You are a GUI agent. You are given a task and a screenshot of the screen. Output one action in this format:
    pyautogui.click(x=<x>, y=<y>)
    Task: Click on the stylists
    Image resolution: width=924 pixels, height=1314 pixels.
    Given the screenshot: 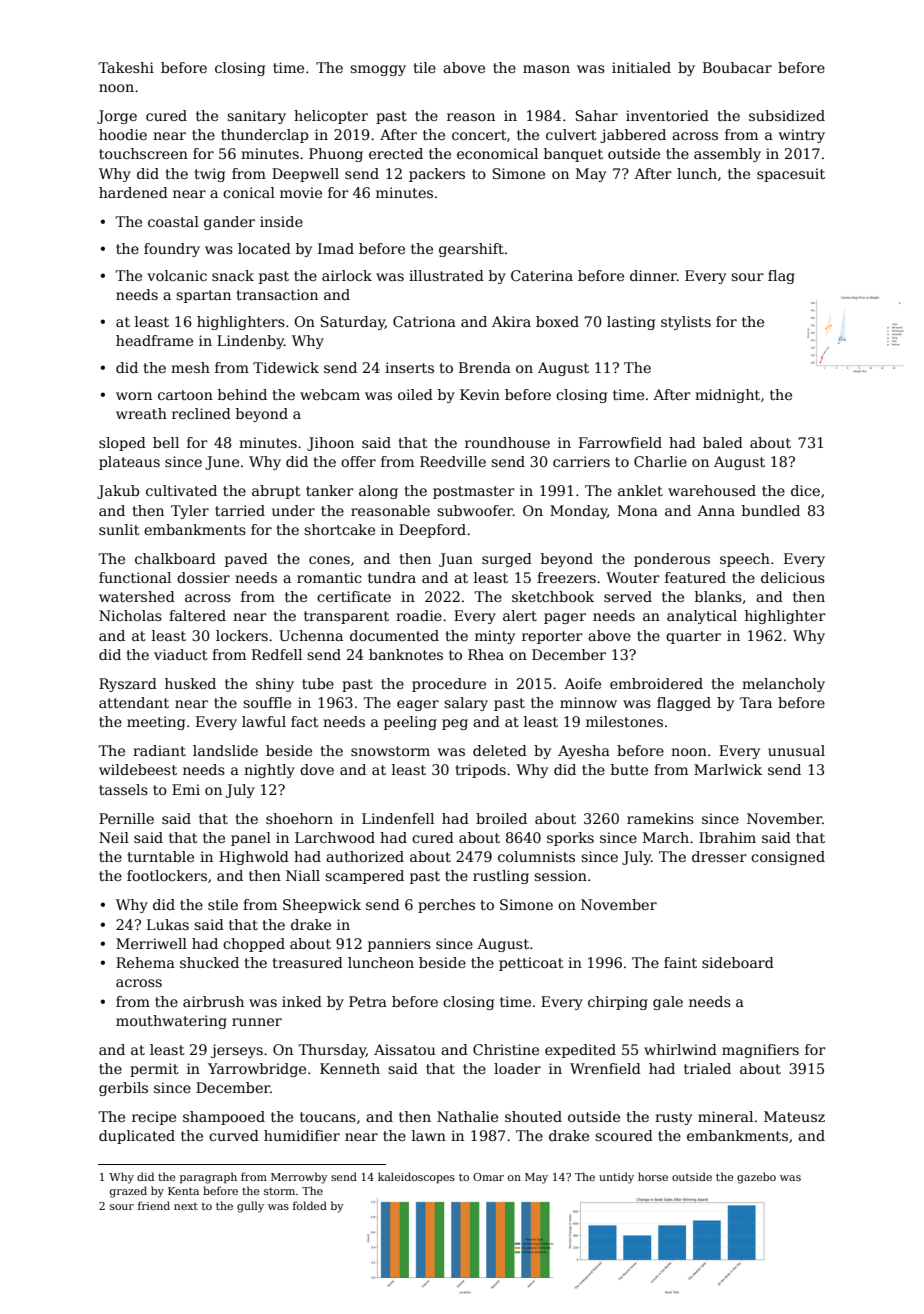 What is the action you would take?
    pyautogui.click(x=686, y=323)
